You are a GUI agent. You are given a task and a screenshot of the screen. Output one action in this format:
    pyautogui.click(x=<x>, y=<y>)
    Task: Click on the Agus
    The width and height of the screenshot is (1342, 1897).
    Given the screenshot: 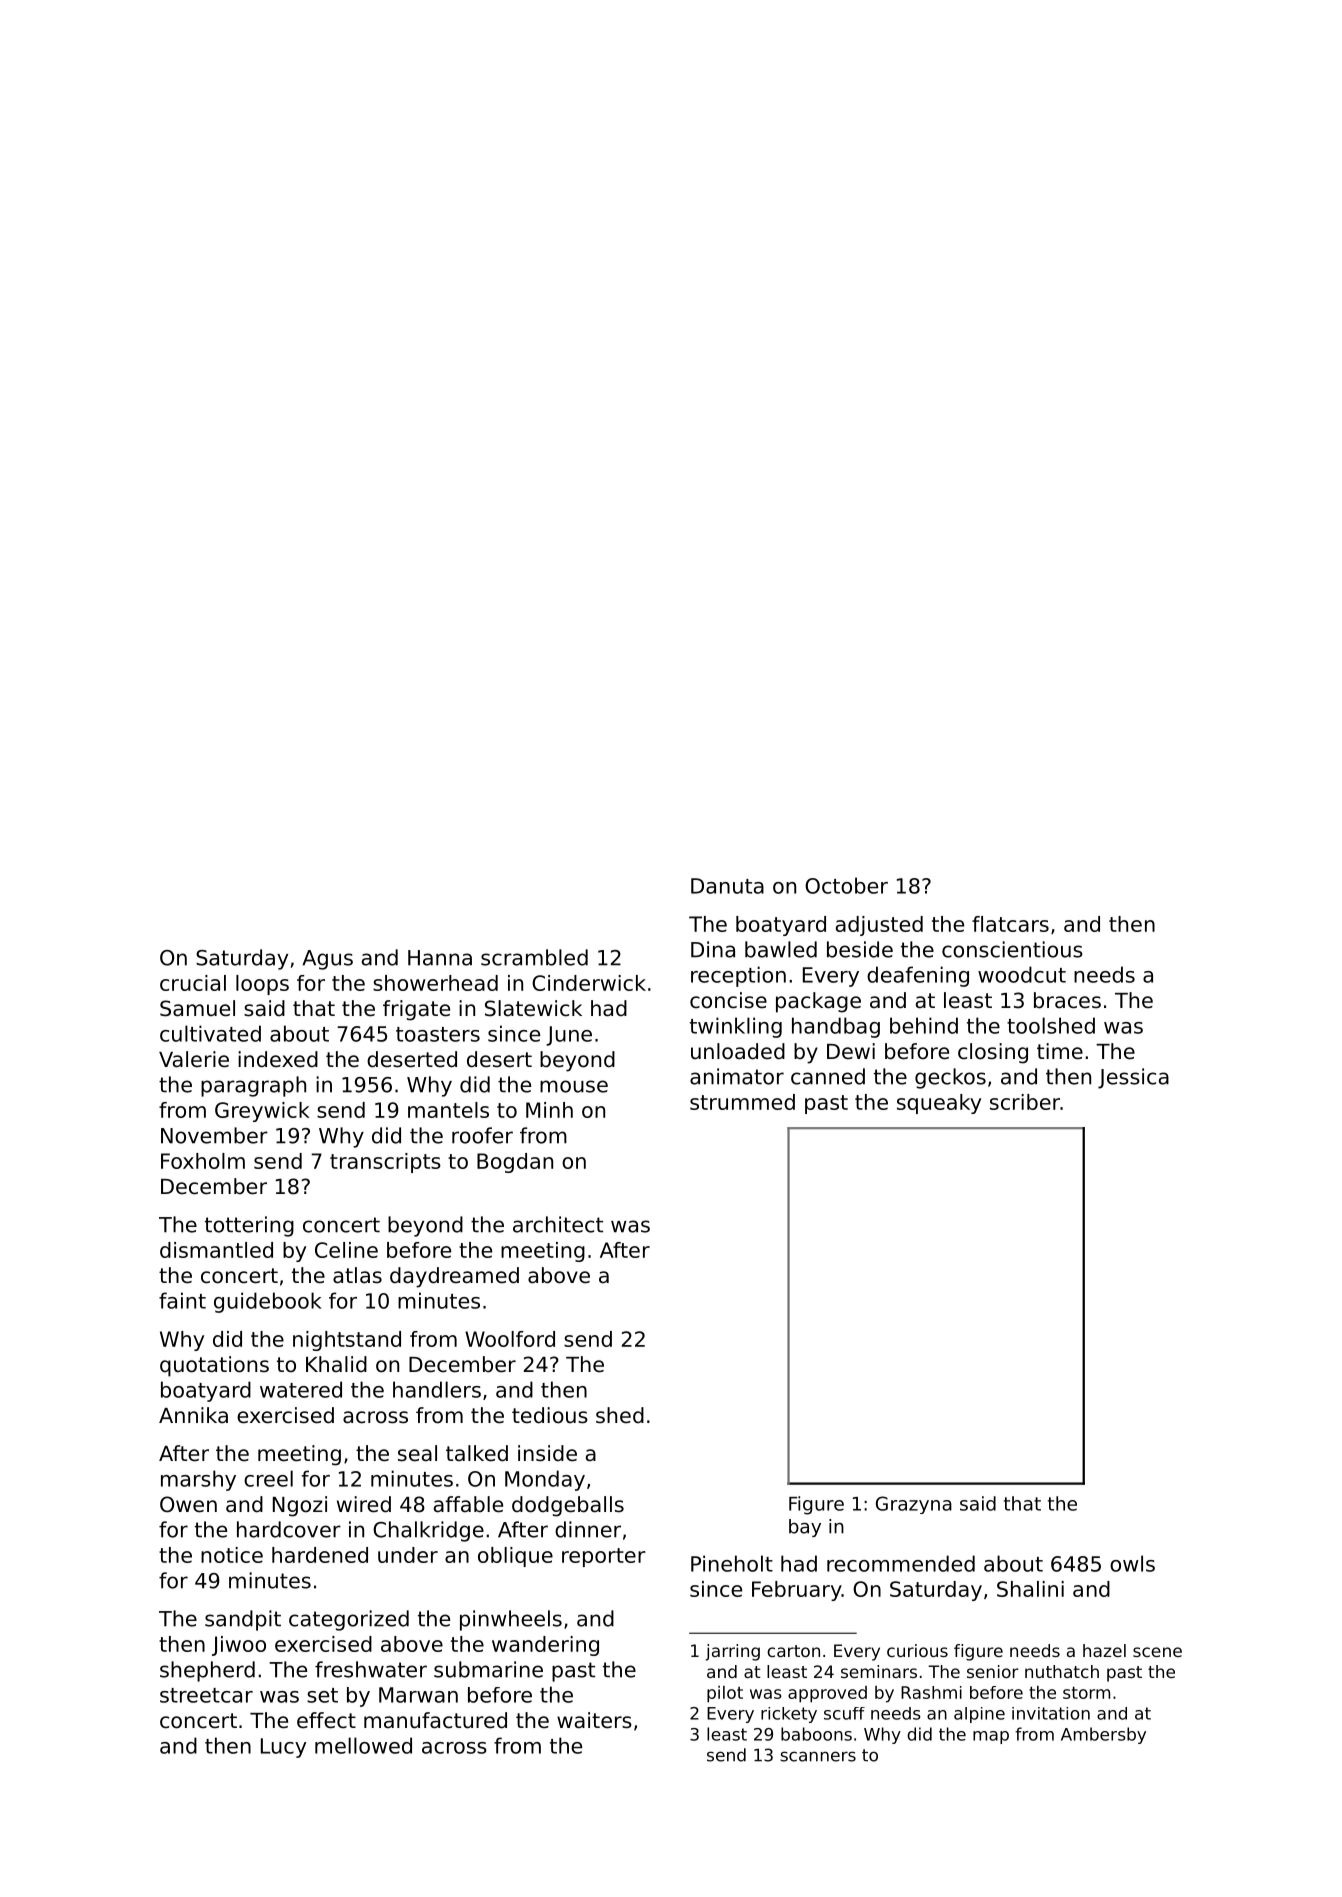 What is the action you would take?
    pyautogui.click(x=327, y=960)
